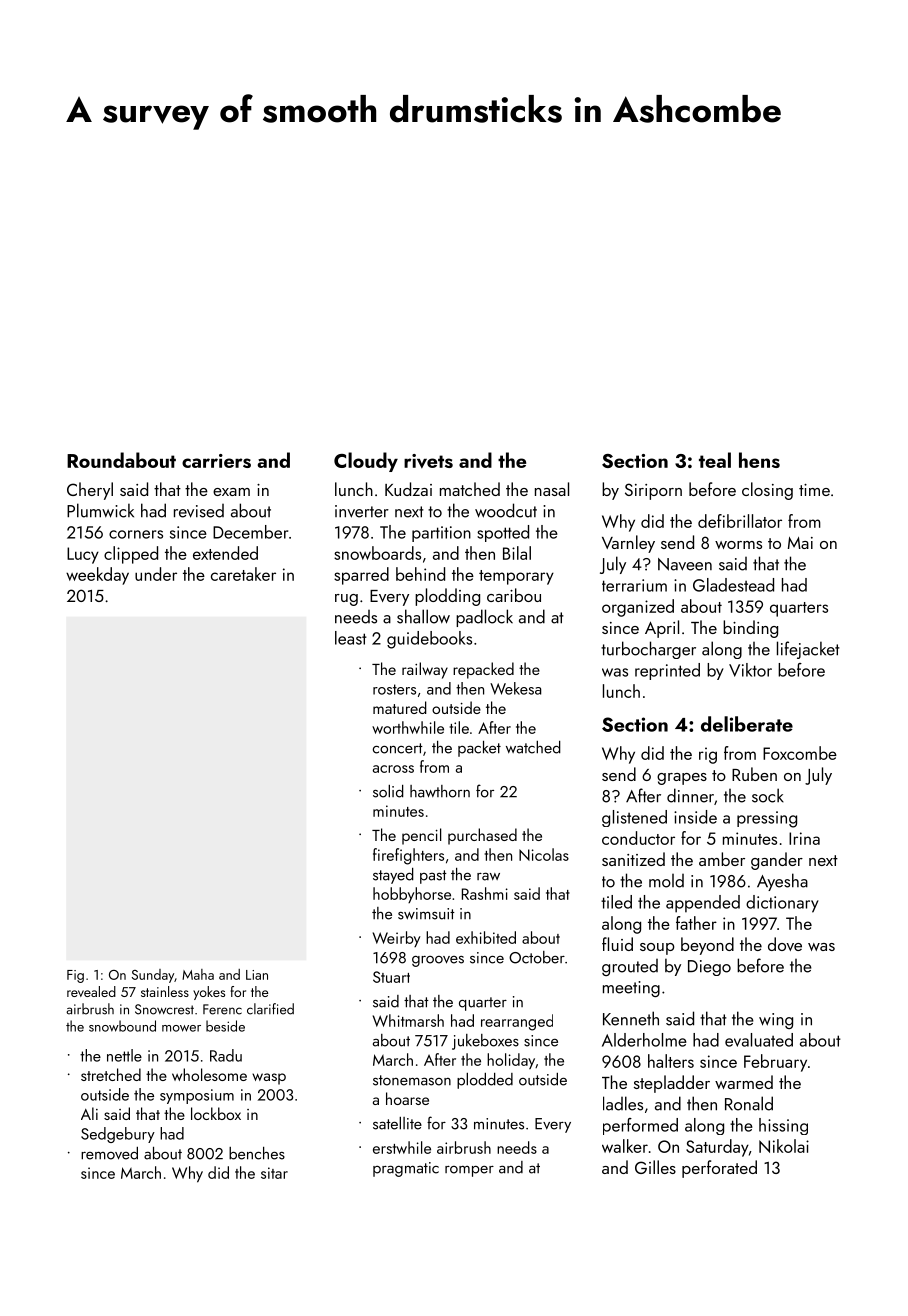 The height and width of the image is (1316, 908). What do you see at coordinates (750, 670) in the image?
I see `Viktor` at bounding box center [750, 670].
